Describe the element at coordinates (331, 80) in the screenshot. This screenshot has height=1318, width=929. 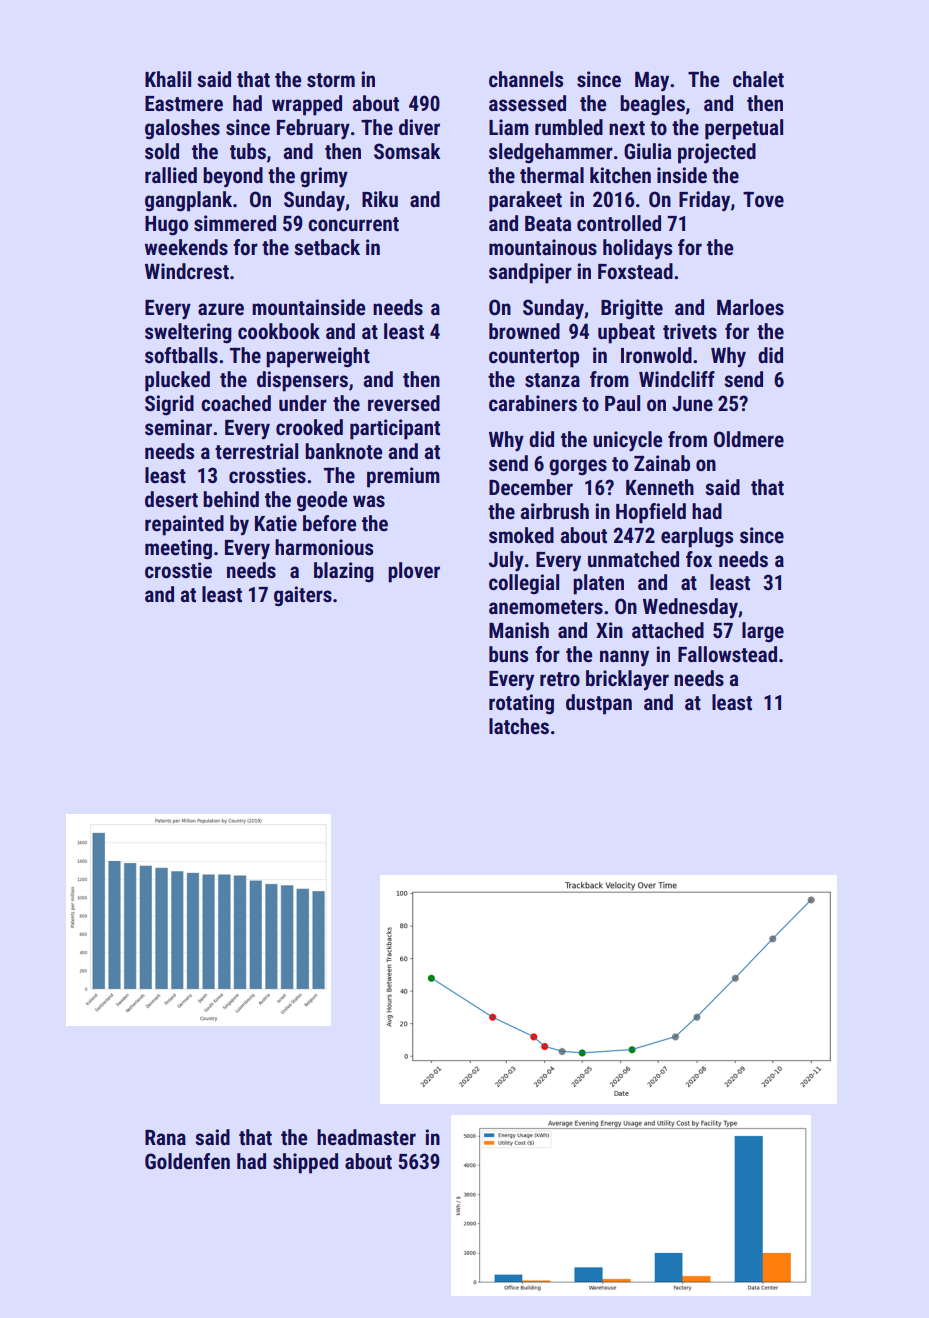
I see `storm` at that location.
